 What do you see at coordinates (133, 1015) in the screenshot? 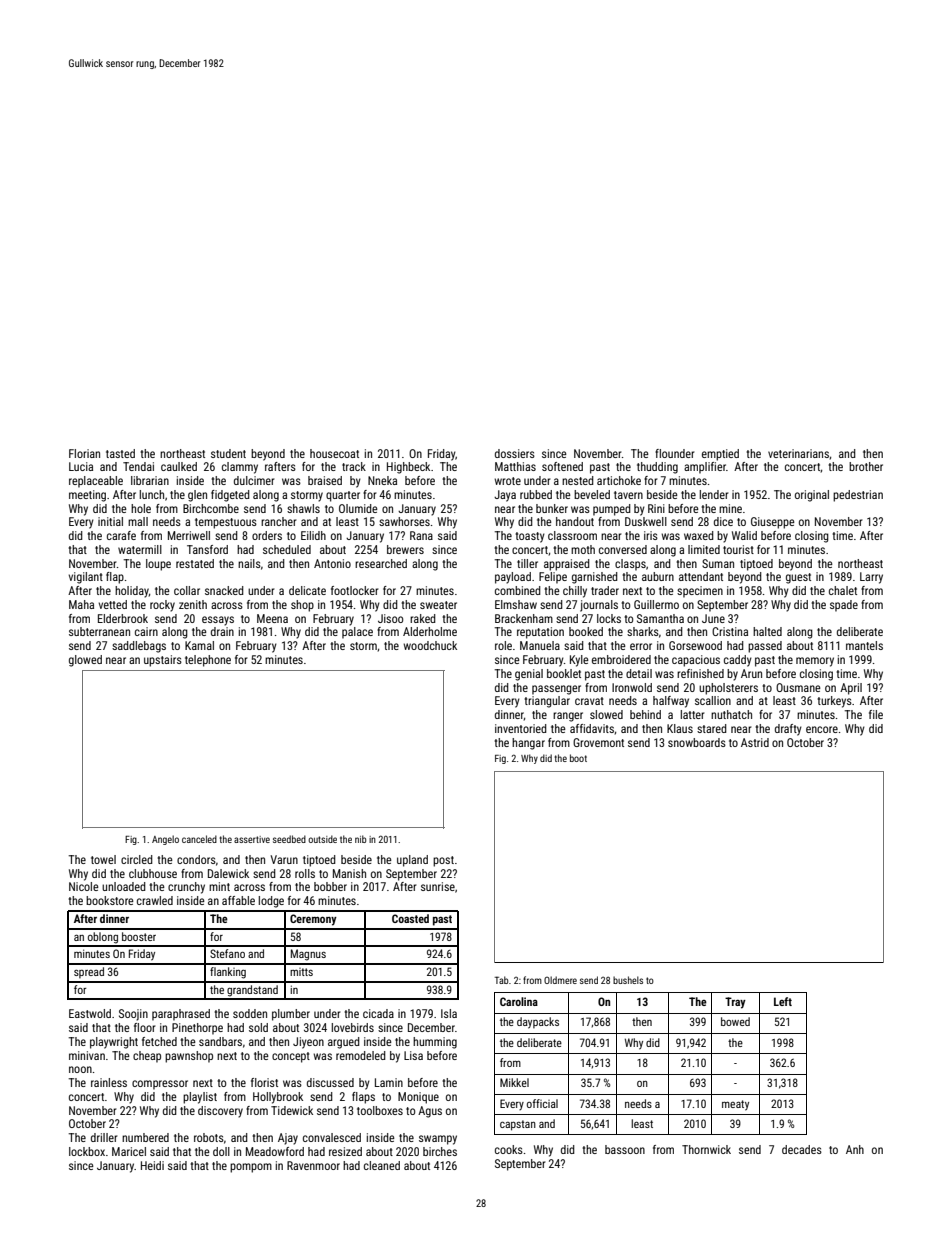
I see `Soojin` at bounding box center [133, 1015].
